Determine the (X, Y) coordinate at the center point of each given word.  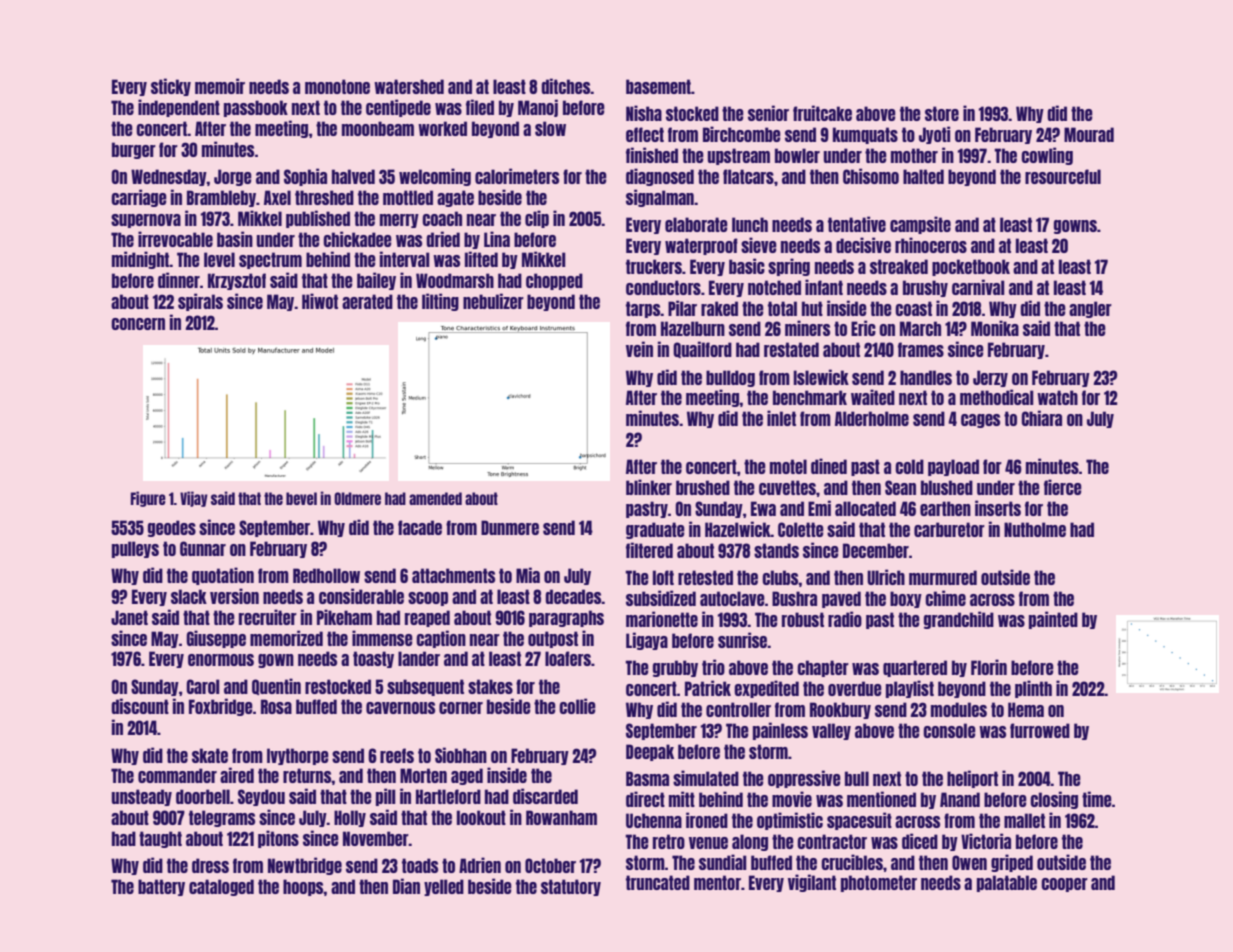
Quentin (276, 686)
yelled (444, 887)
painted (1053, 620)
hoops (303, 887)
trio (713, 667)
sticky (171, 87)
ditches (566, 86)
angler (1090, 309)
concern (138, 324)
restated (791, 349)
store (942, 113)
